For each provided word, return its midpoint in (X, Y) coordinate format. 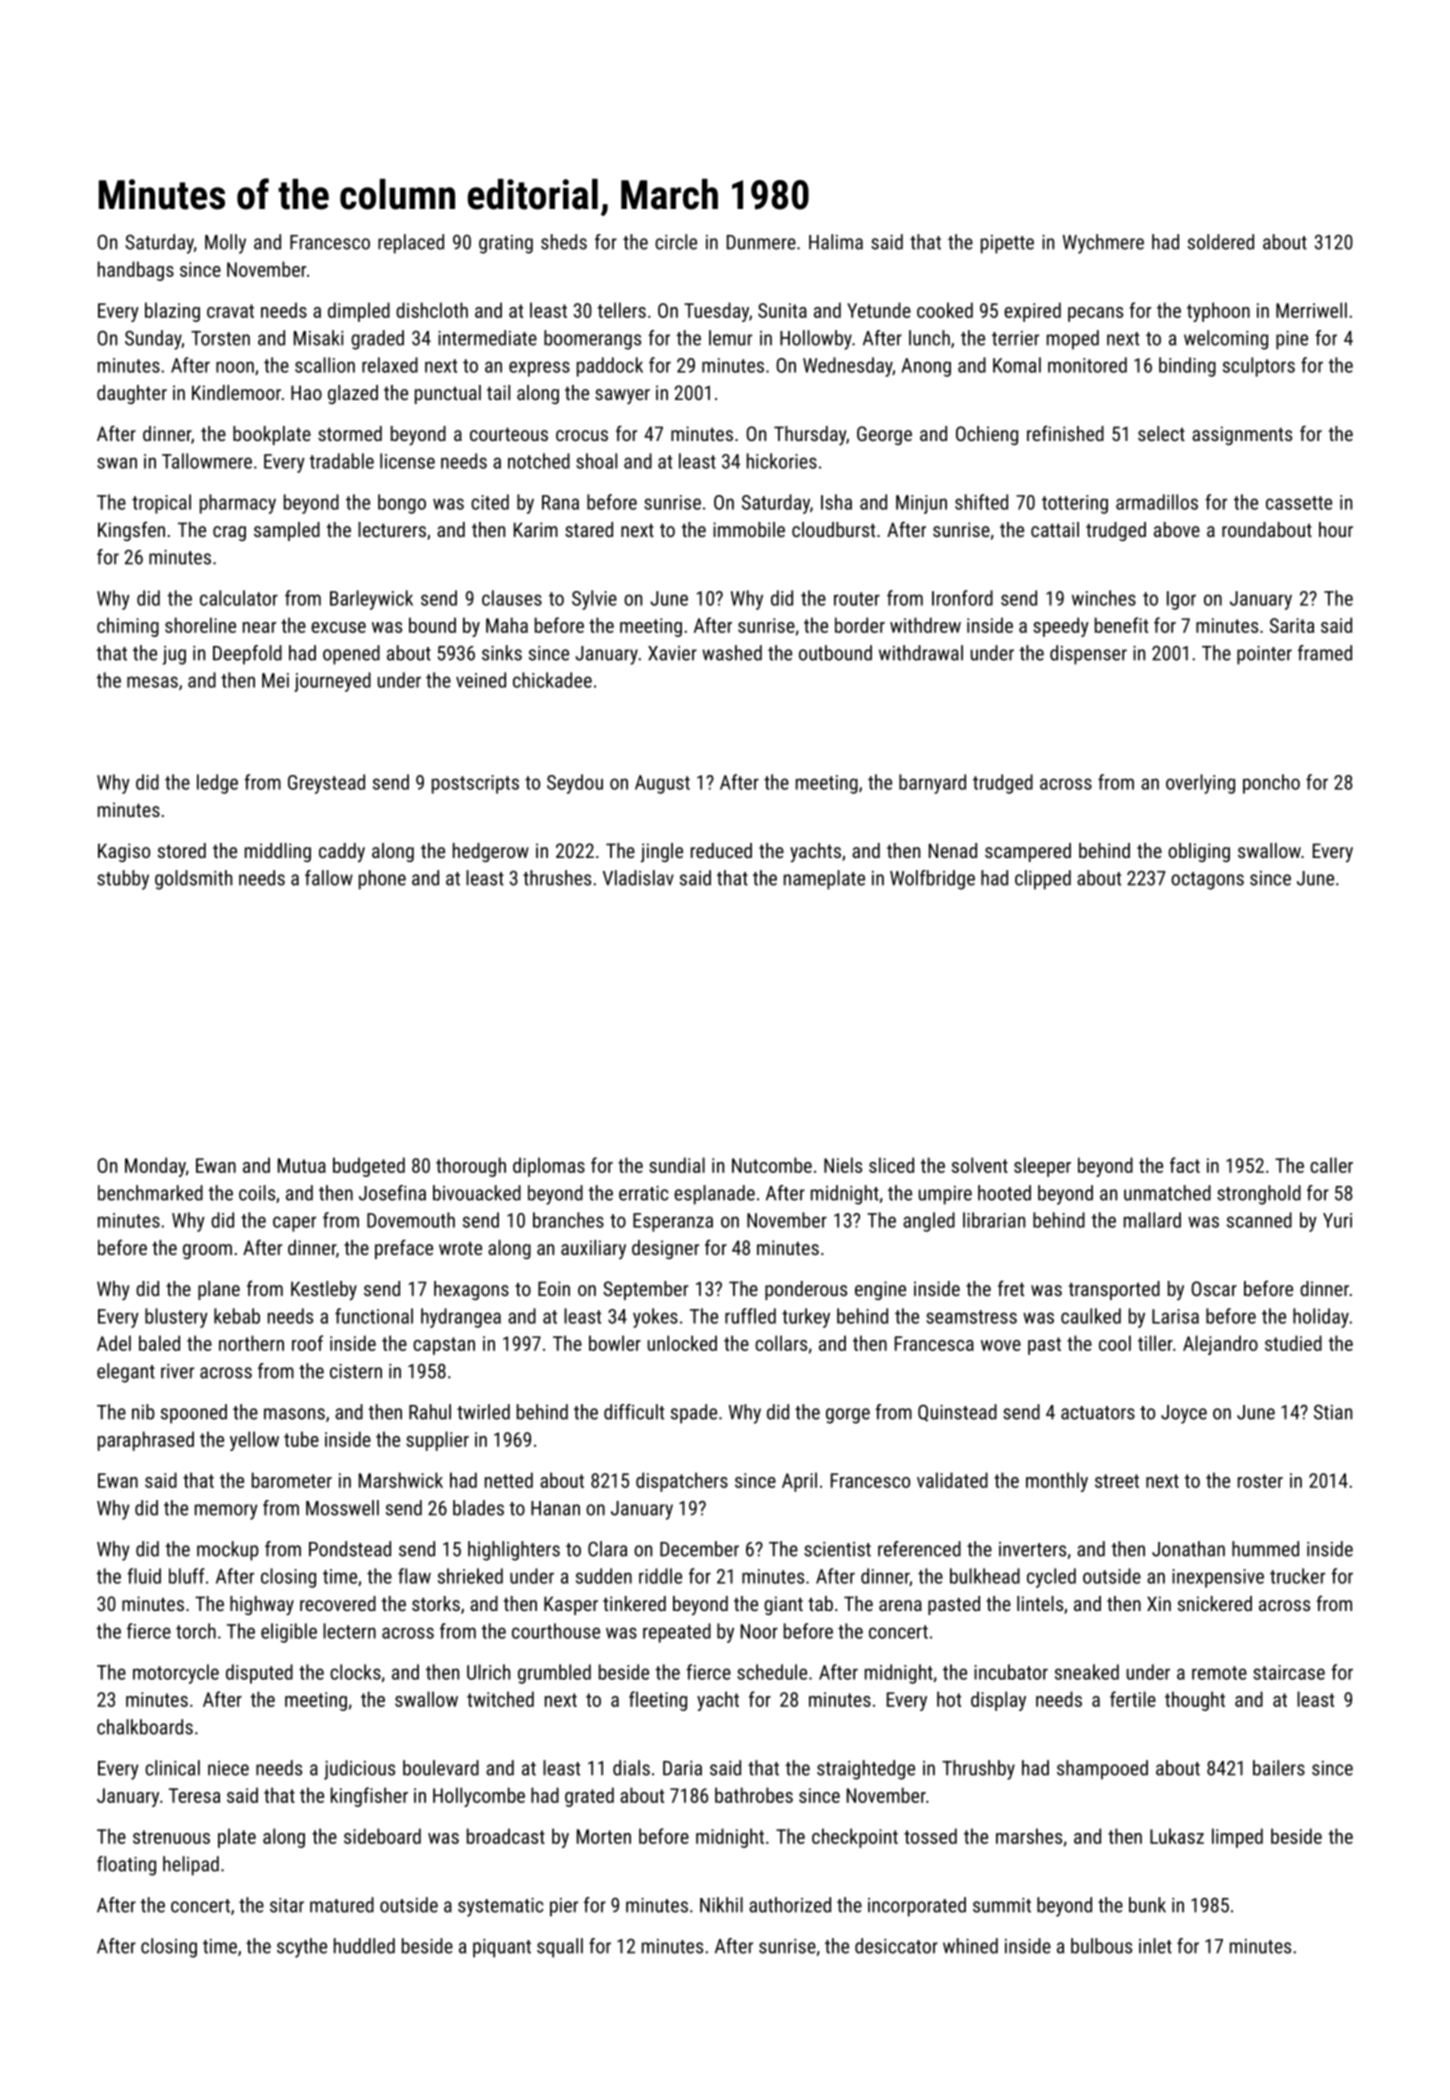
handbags (136, 271)
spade (694, 1414)
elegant (126, 1373)
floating (126, 1866)
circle (676, 242)
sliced (891, 1165)
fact (1185, 1165)
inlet (1155, 1946)
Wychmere (1103, 244)
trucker (1297, 1576)
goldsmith (193, 880)
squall (560, 1948)
